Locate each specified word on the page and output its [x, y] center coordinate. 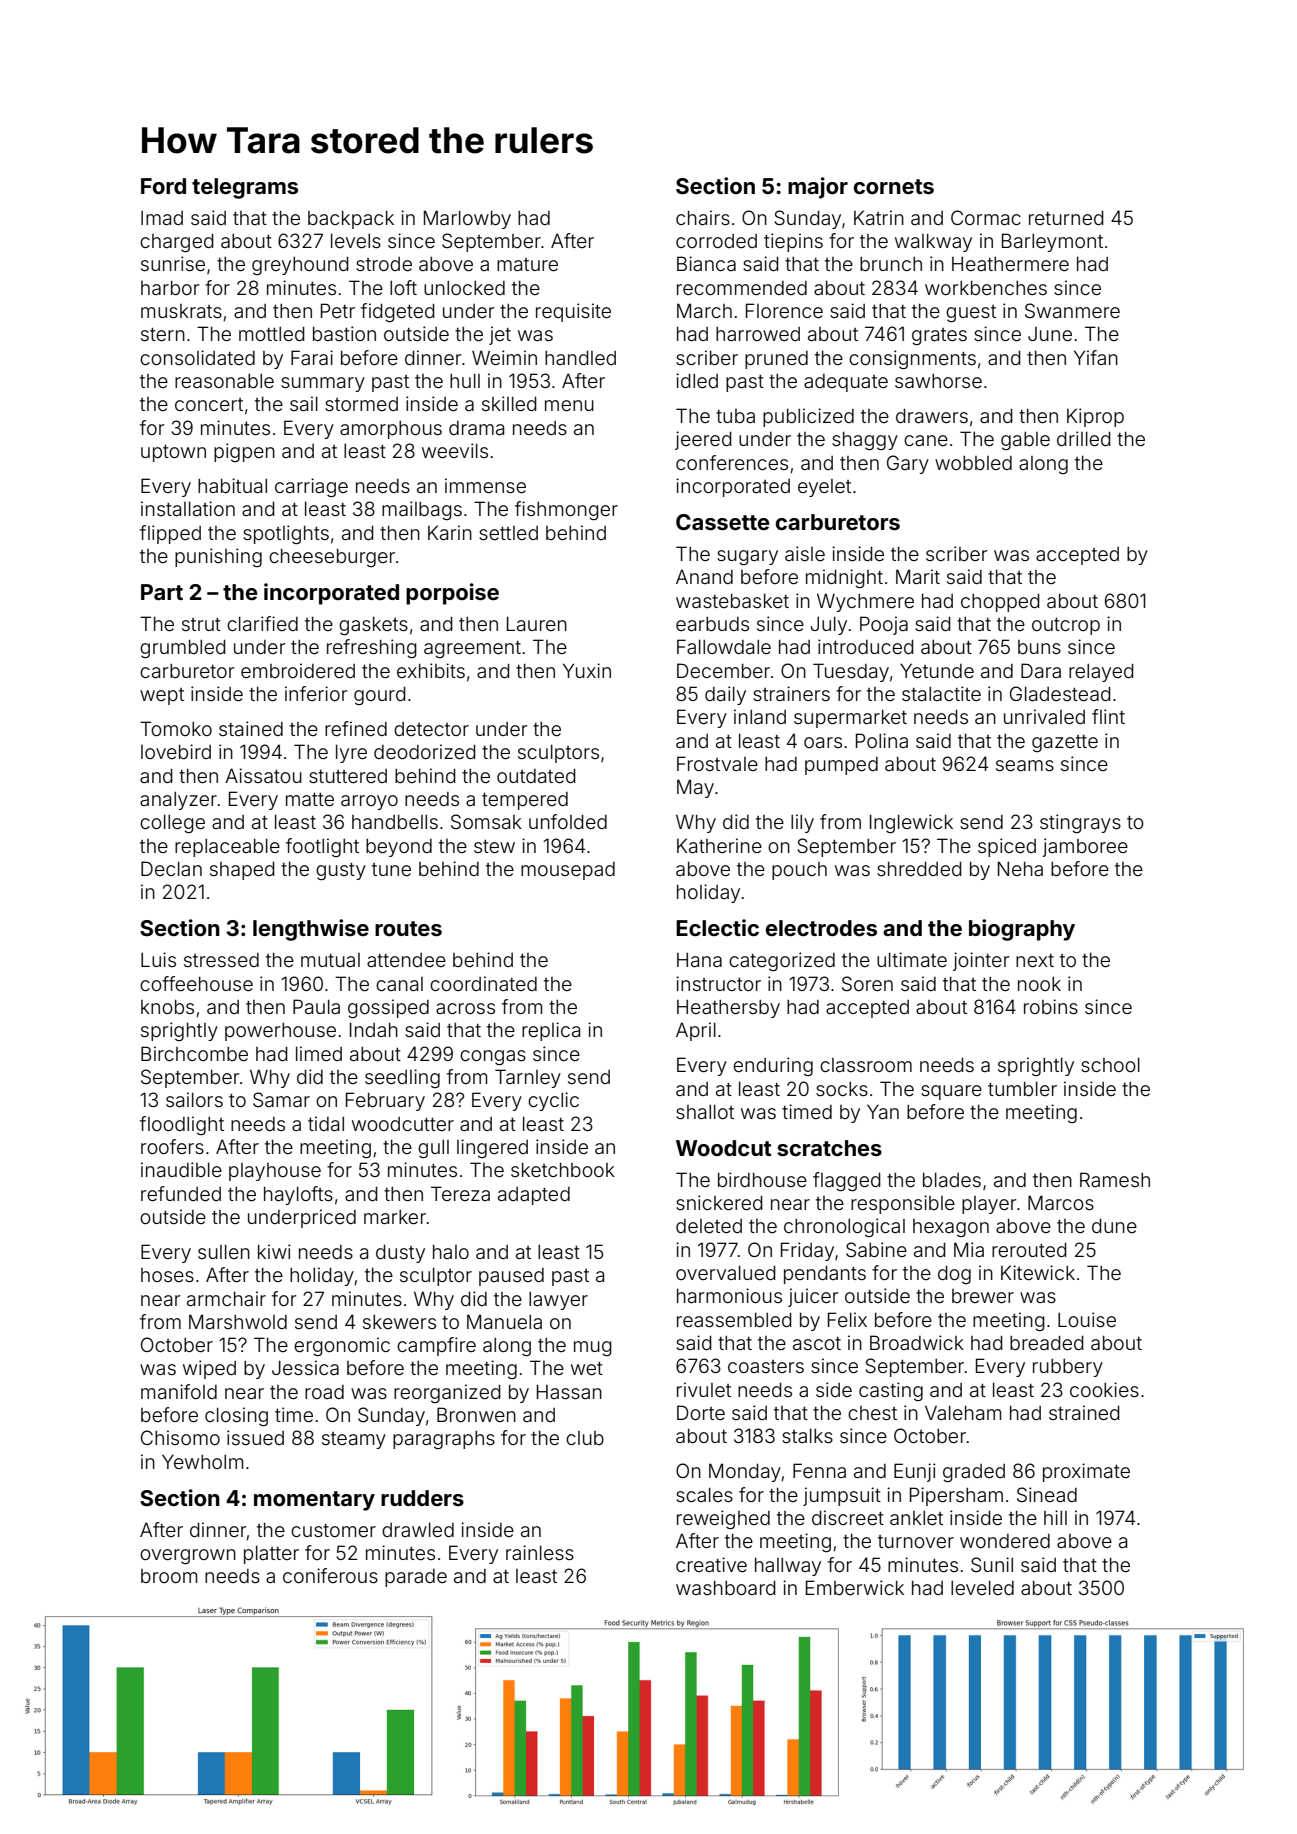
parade [416, 1578]
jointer [981, 961]
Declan [171, 868]
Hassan [569, 1391]
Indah [374, 1029]
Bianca [706, 263]
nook [1039, 984]
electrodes [821, 928]
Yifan [1096, 357]
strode [384, 264]
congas [493, 1057]
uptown [173, 453]
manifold [179, 1391]
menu [569, 405]
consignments [912, 359]
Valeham [963, 1412]
